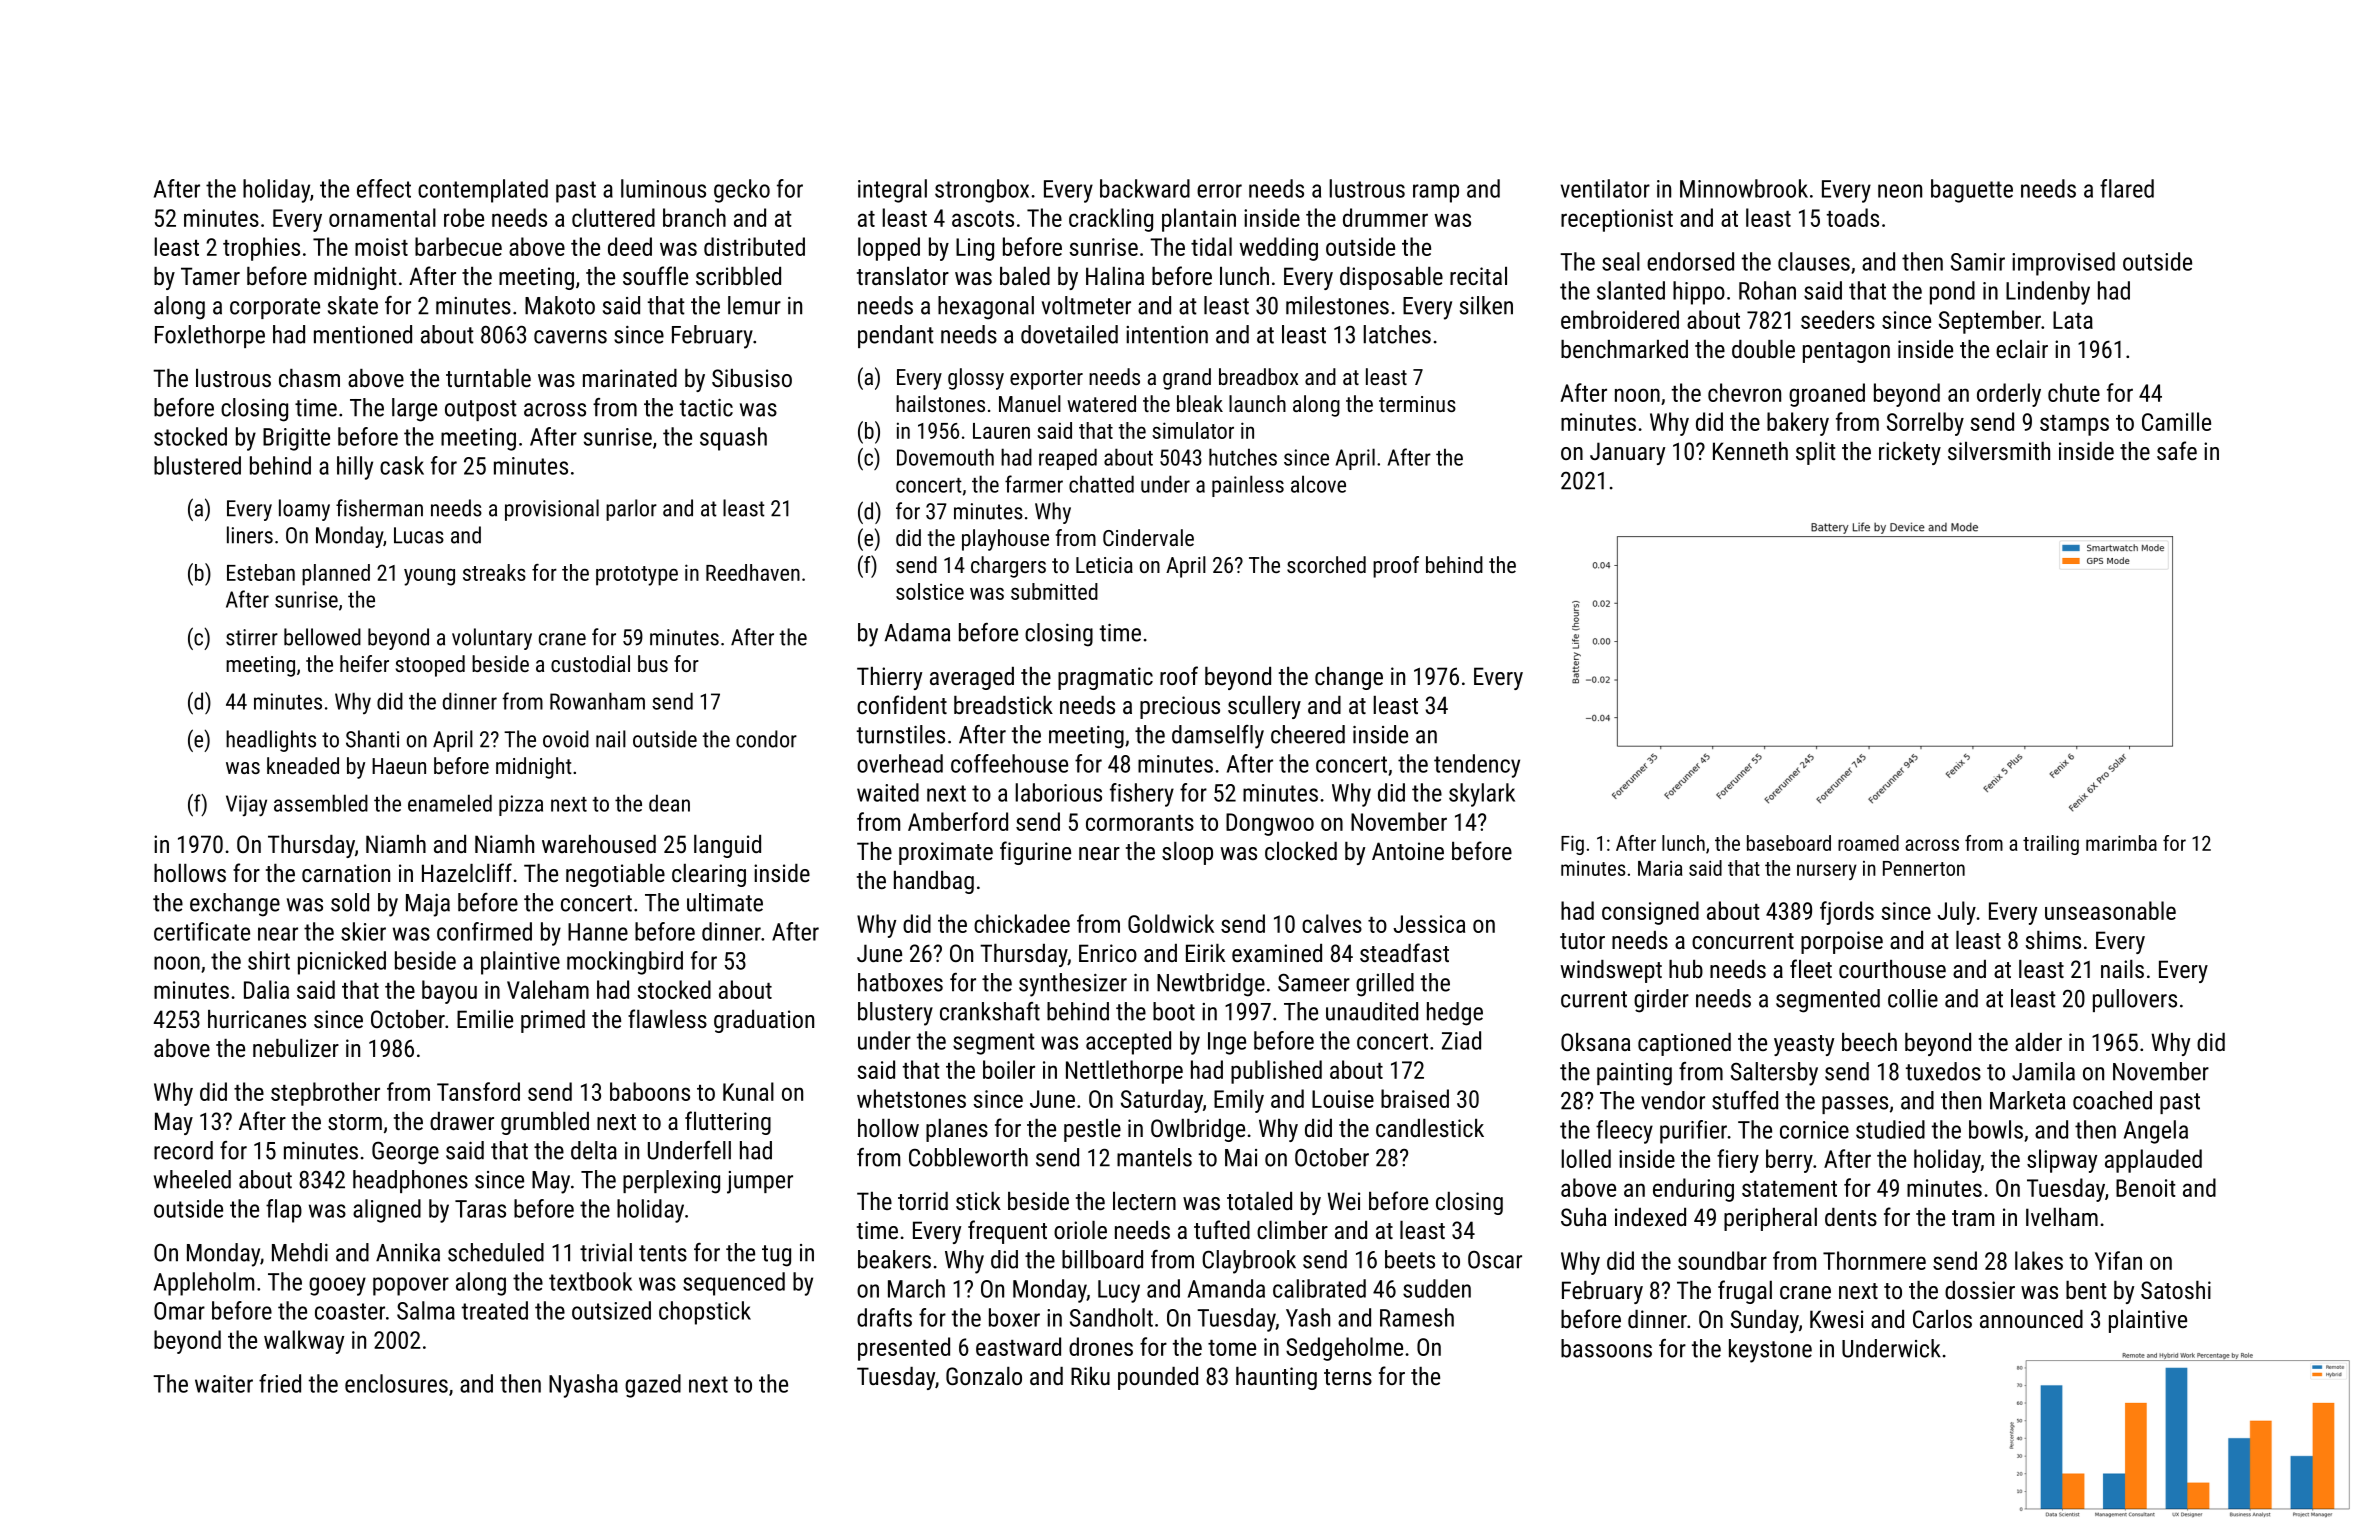 The height and width of the screenshot is (1540, 2380). Describe the element at coordinates (261, 572) in the screenshot. I see `Esteban` at that location.
